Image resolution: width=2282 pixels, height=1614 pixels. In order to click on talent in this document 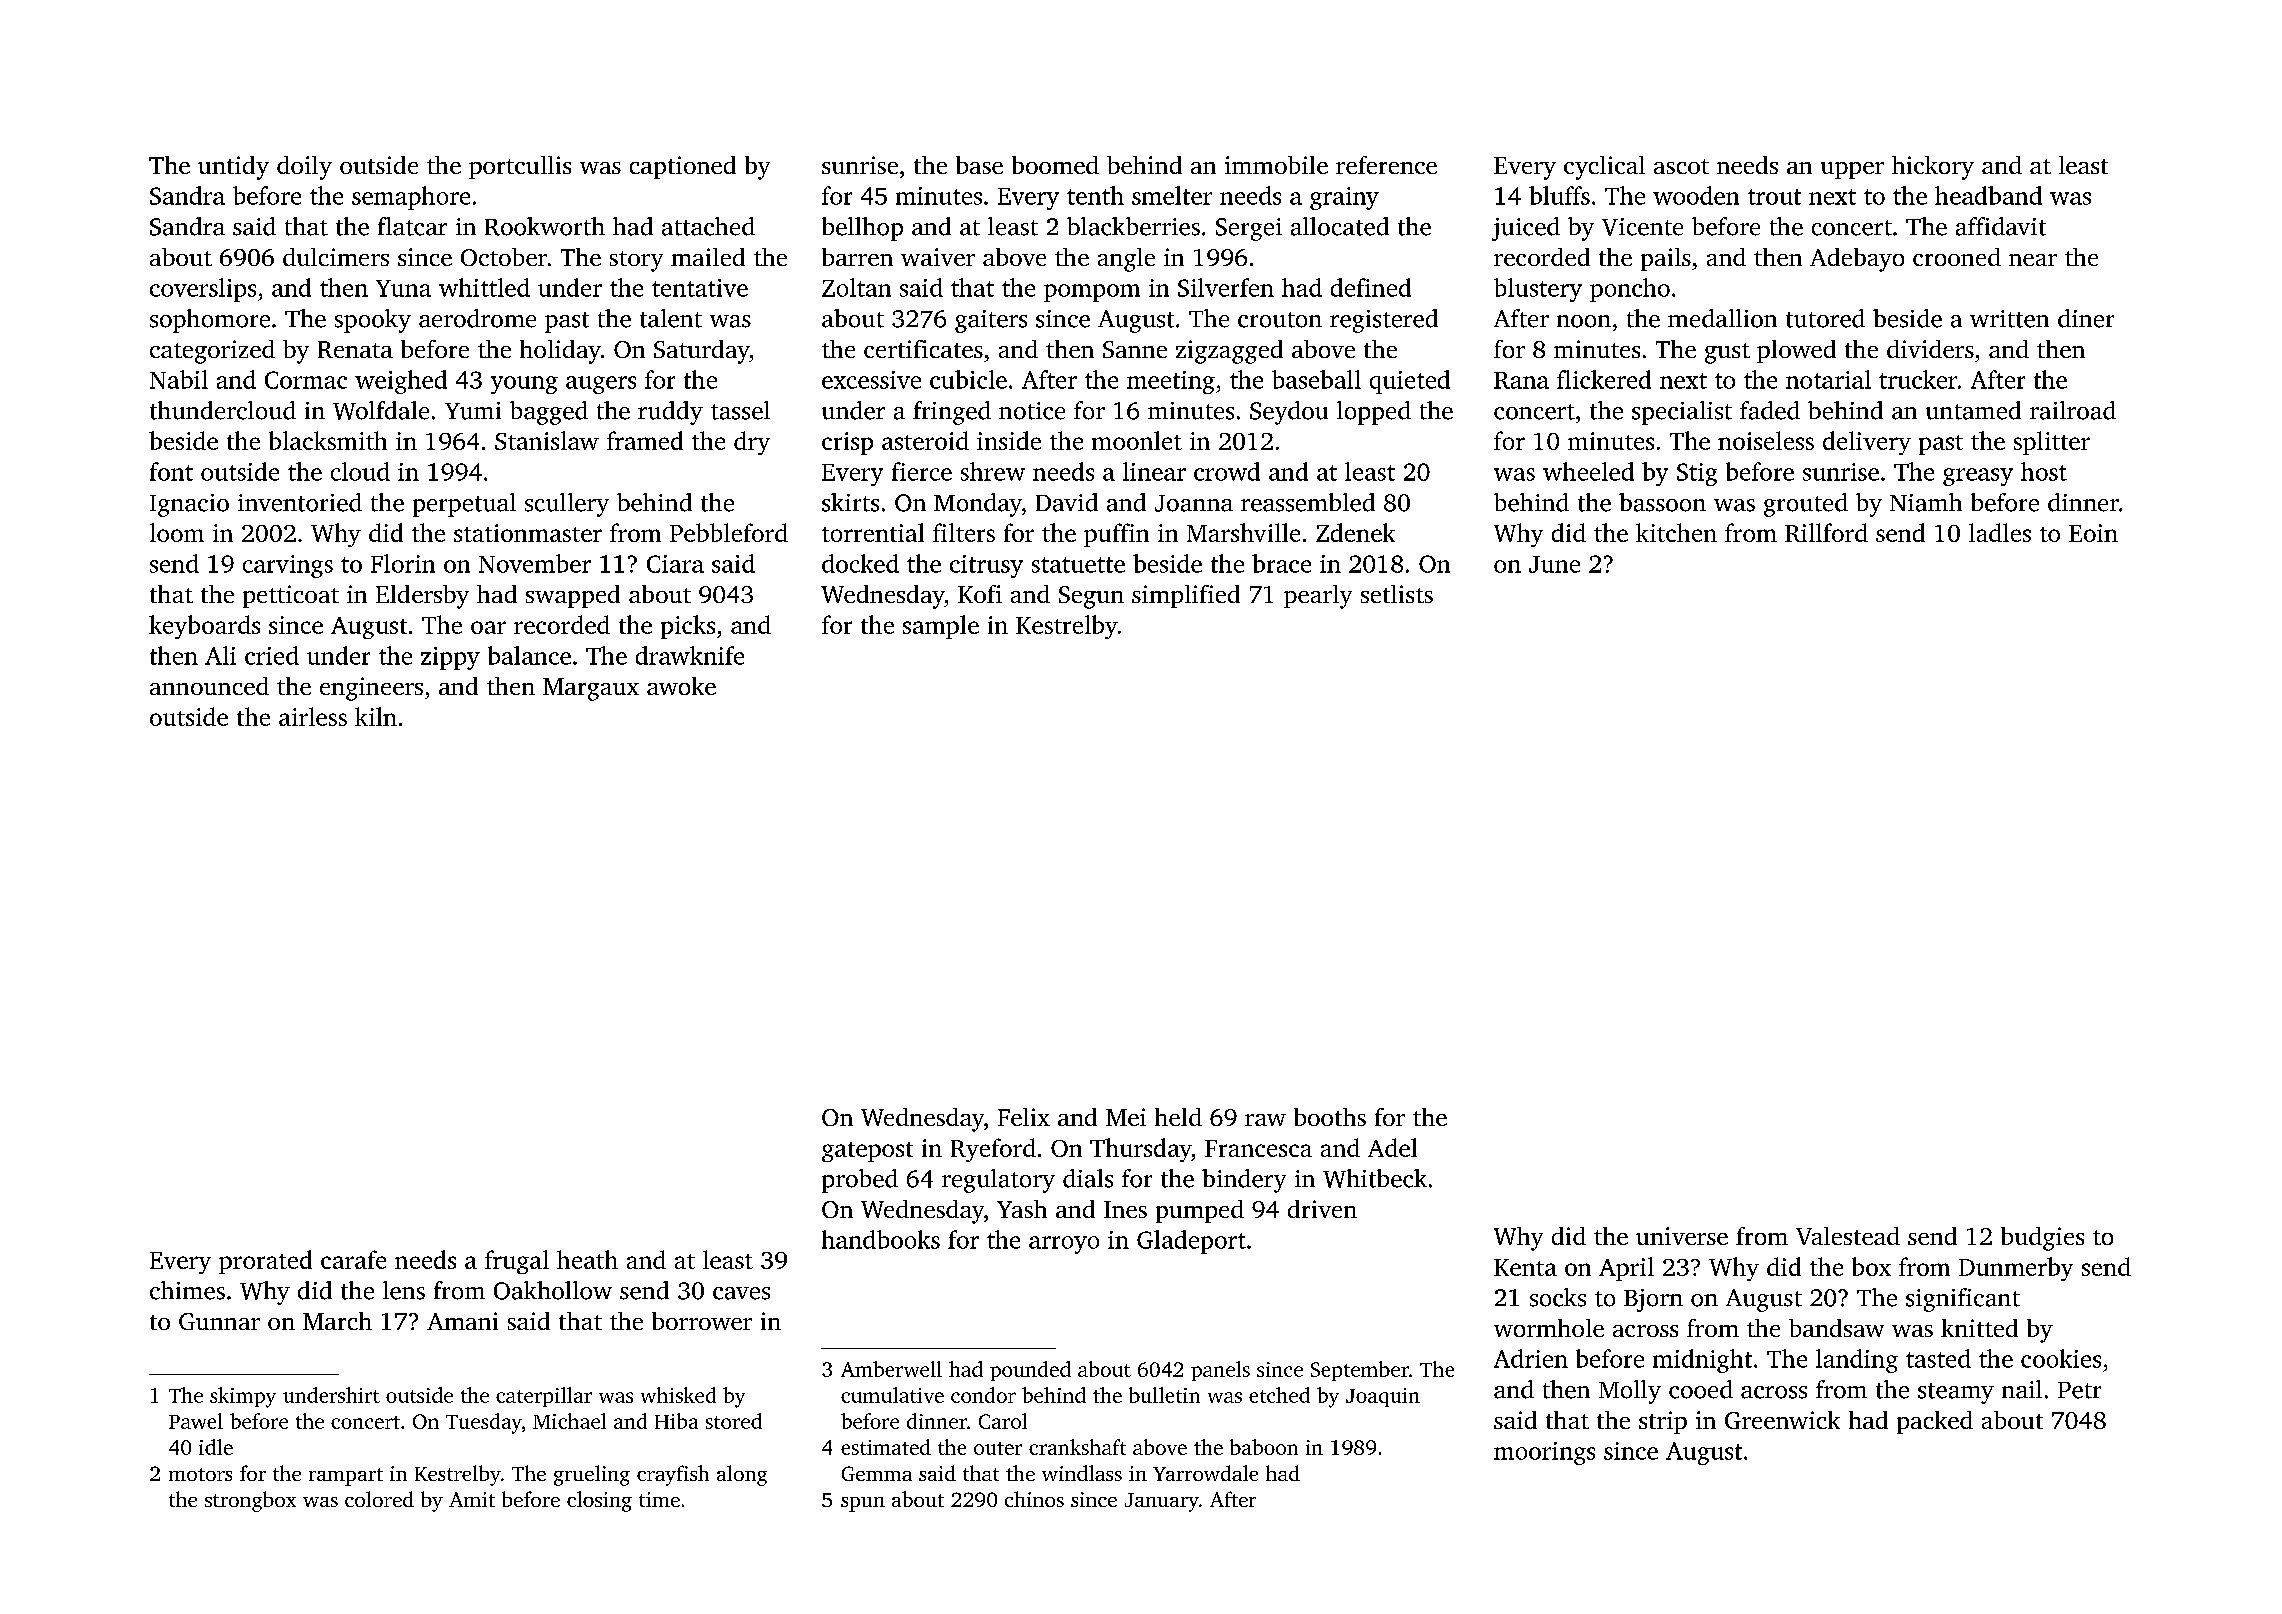, I will do `click(671, 318)`.
